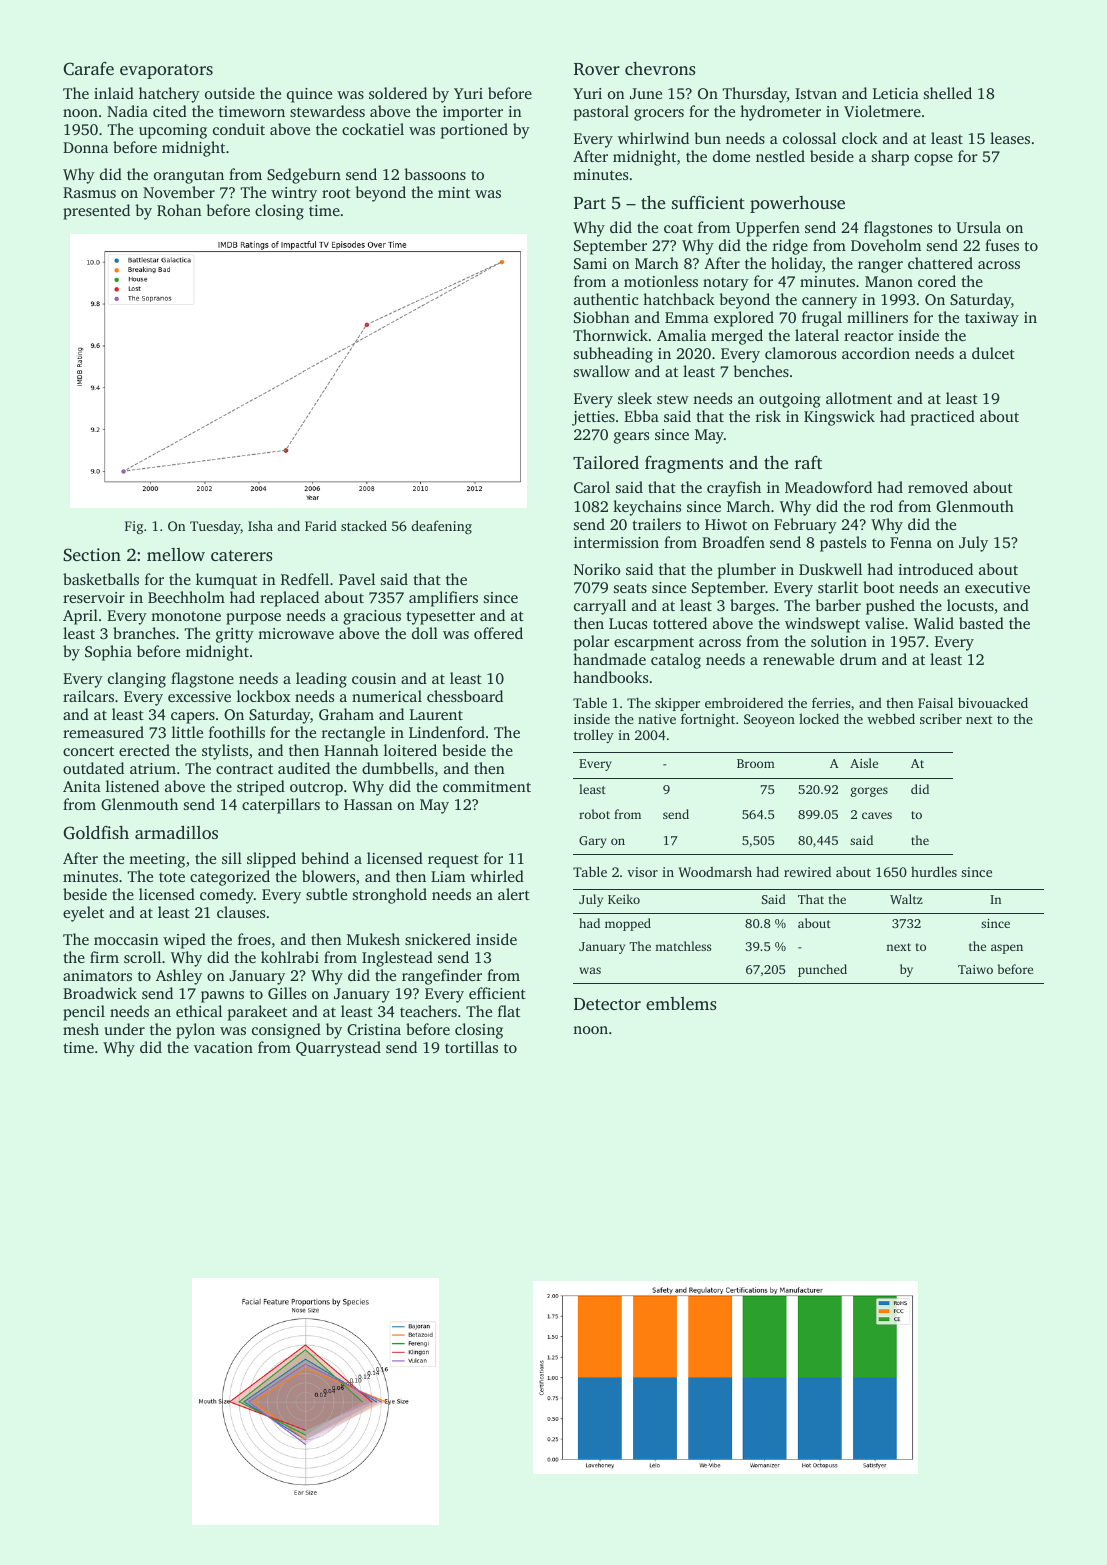  Describe the element at coordinates (498, 633) in the screenshot. I see `offered` at that location.
